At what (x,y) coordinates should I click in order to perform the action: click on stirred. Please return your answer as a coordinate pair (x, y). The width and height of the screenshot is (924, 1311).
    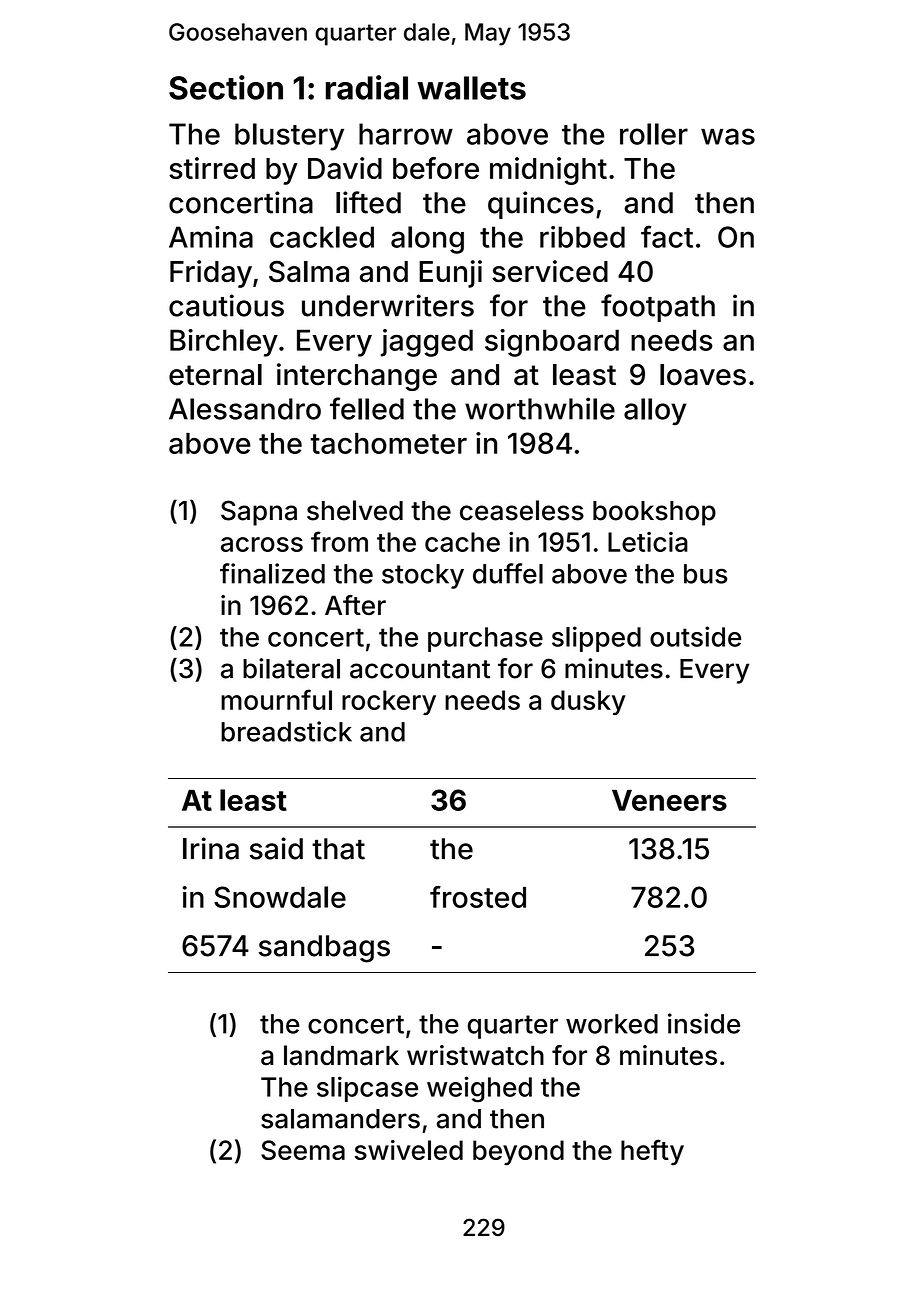
    Looking at the image, I should click on (212, 168).
